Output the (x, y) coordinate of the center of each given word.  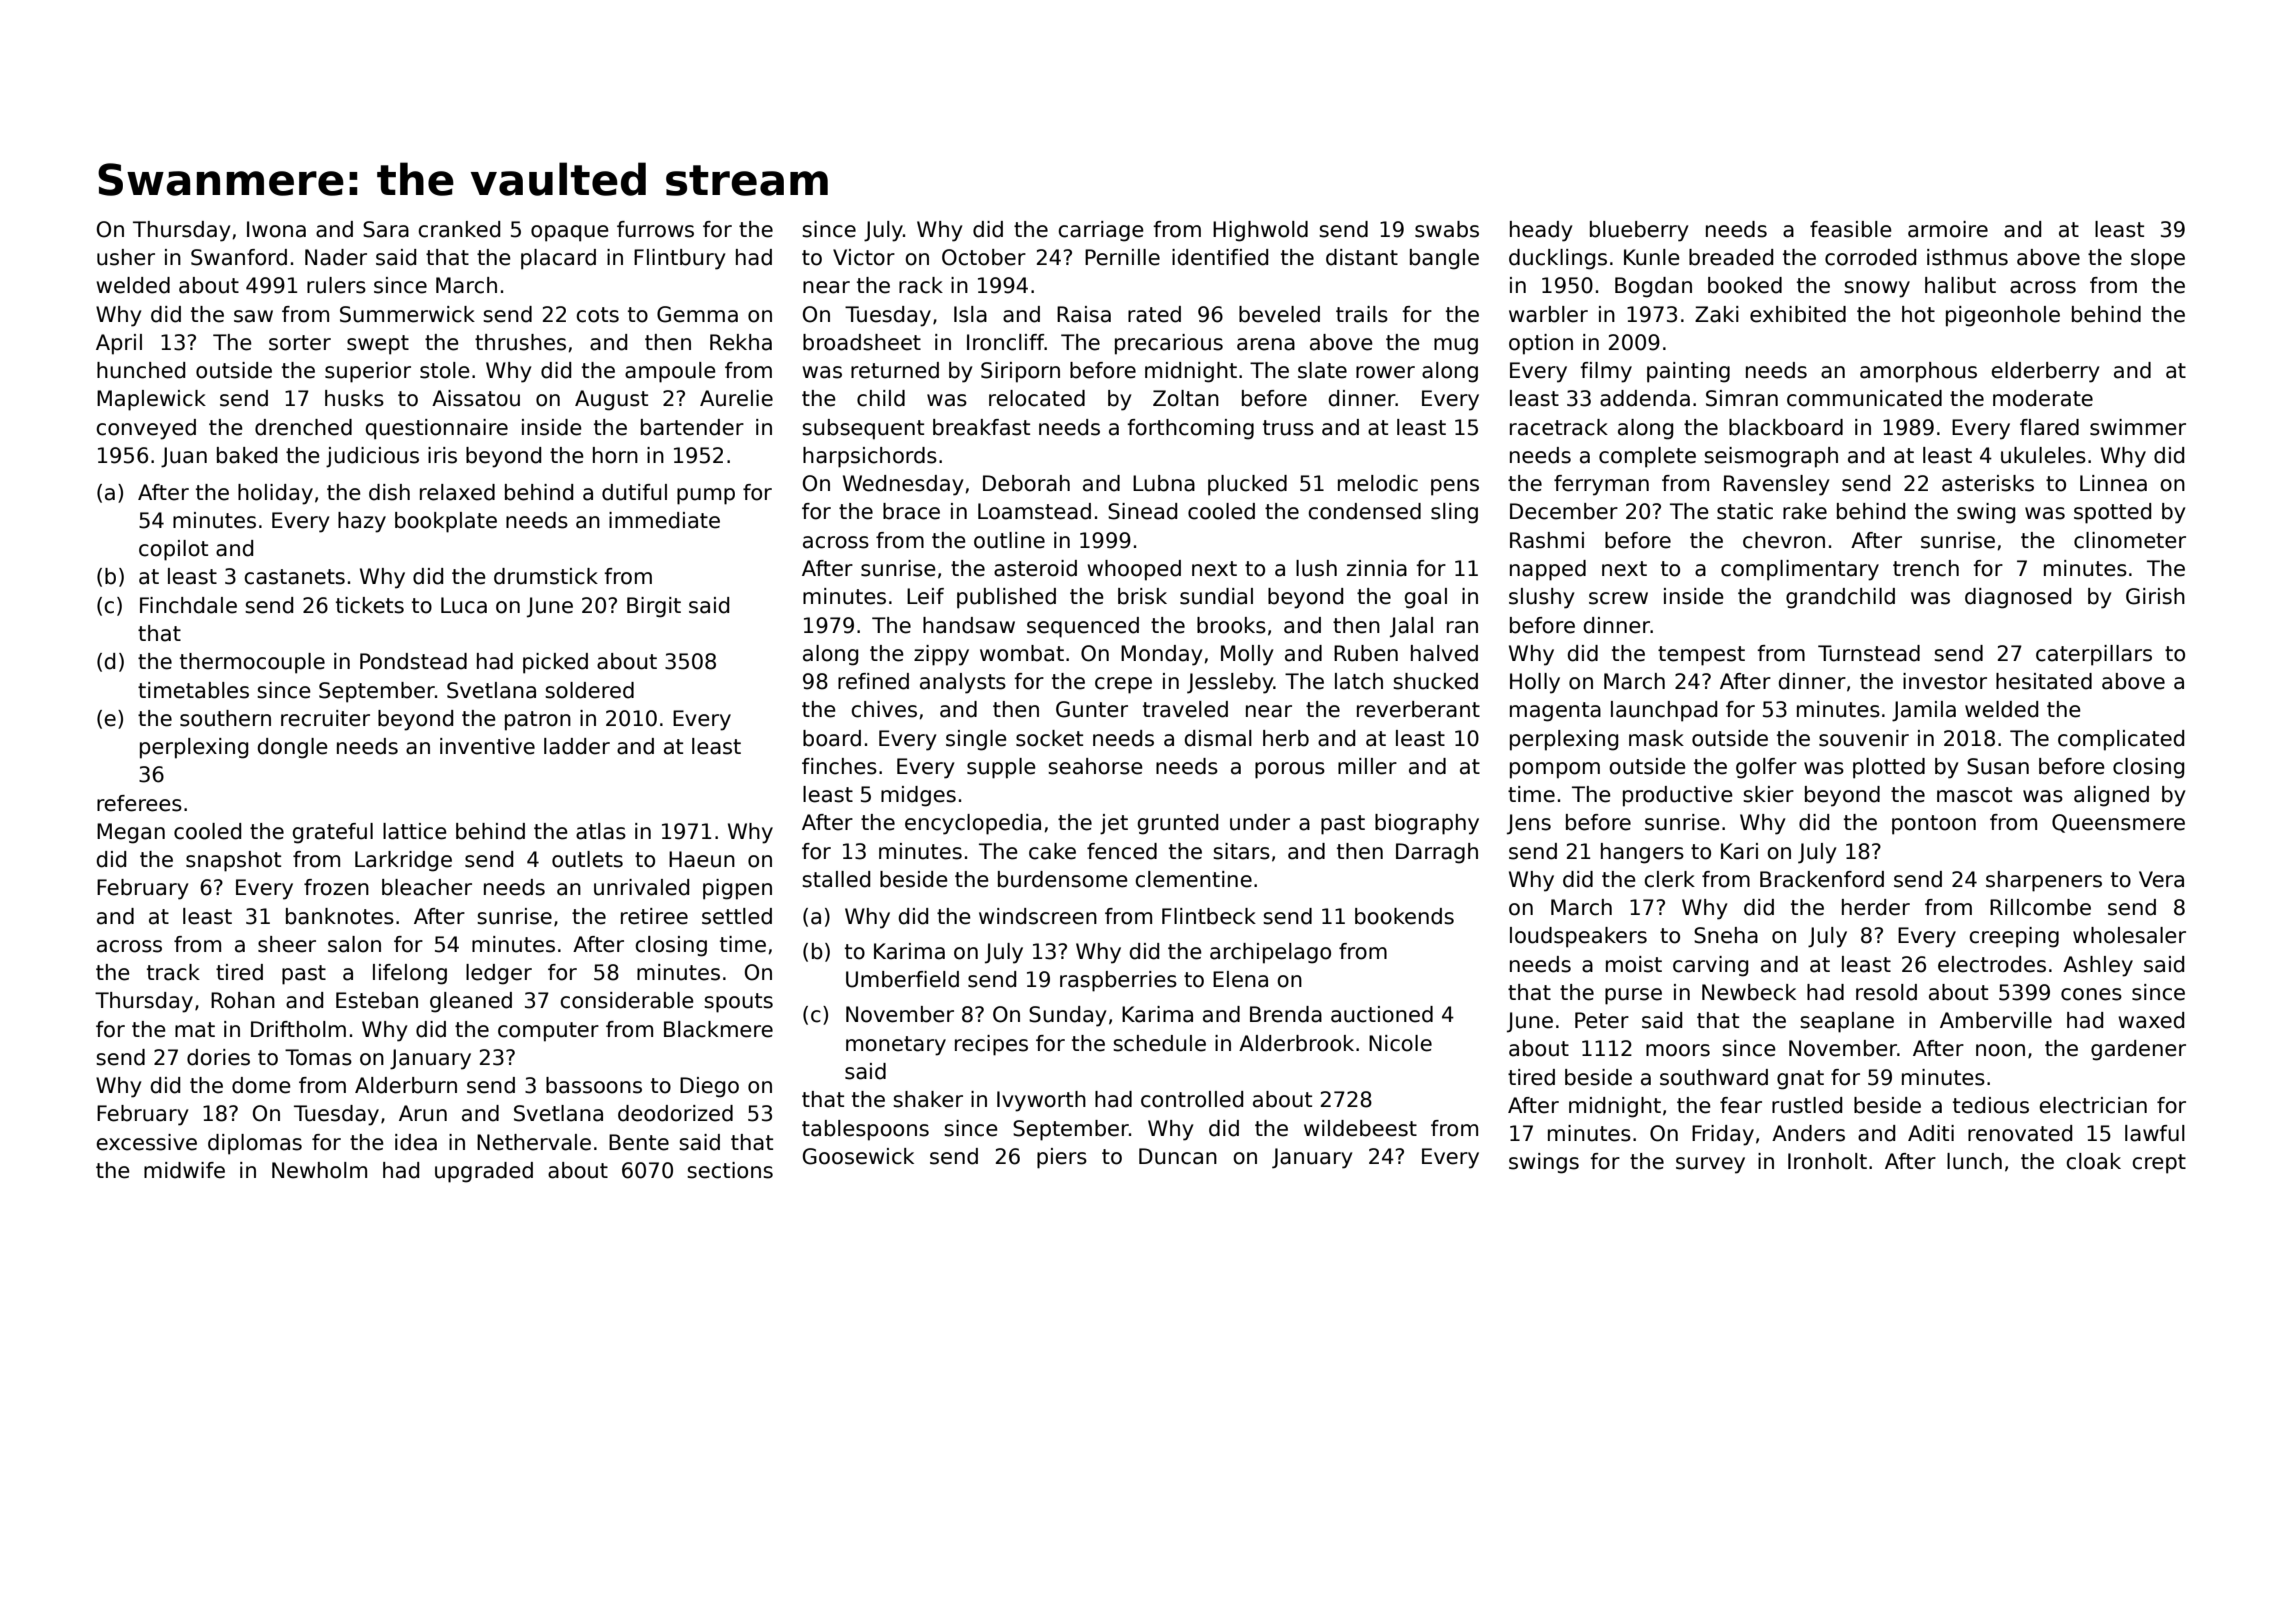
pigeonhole (2003, 316)
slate (1322, 370)
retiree (654, 916)
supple (1001, 768)
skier (1768, 794)
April (119, 344)
